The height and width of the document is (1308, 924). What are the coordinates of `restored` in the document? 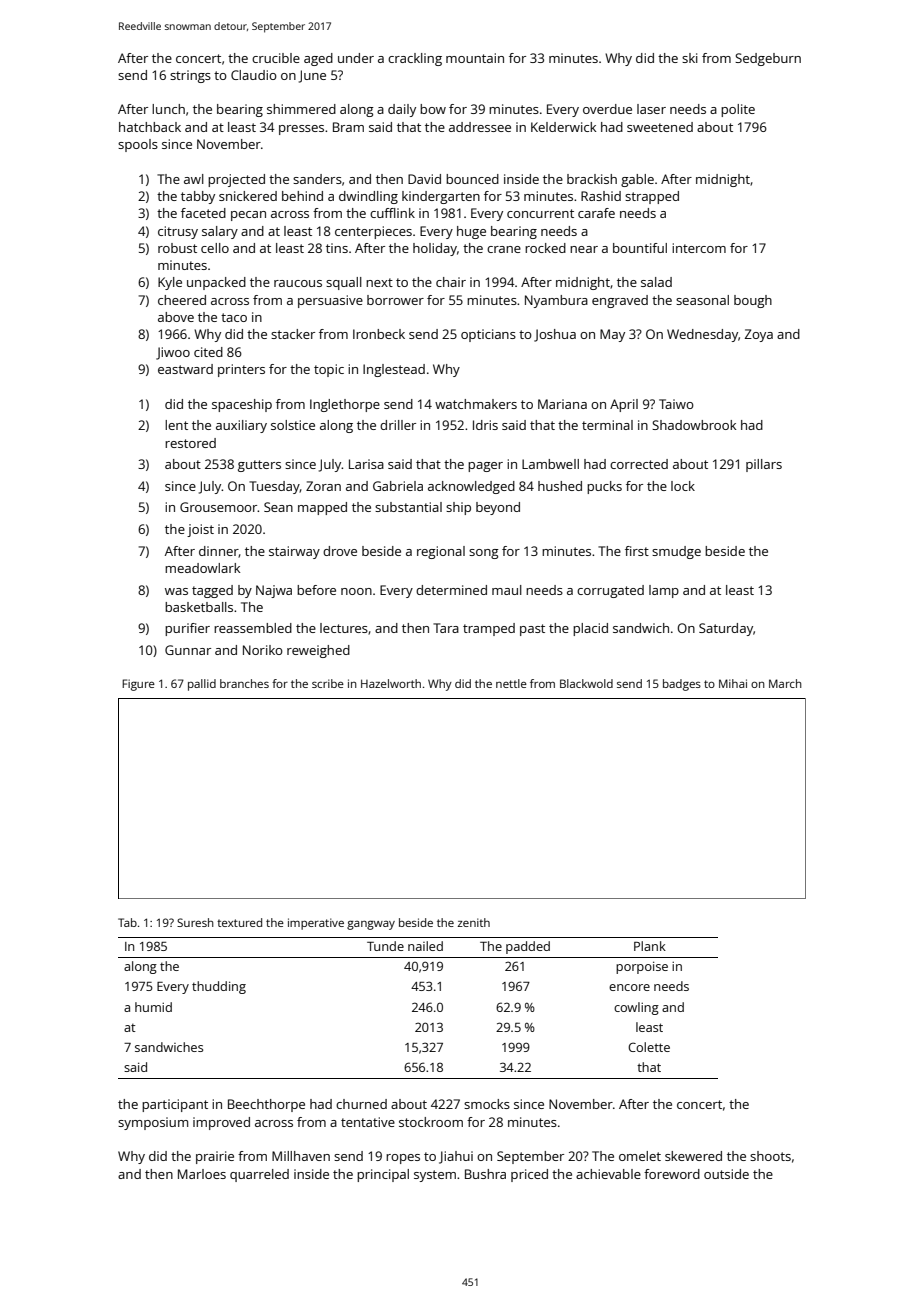 It's located at (190, 443).
